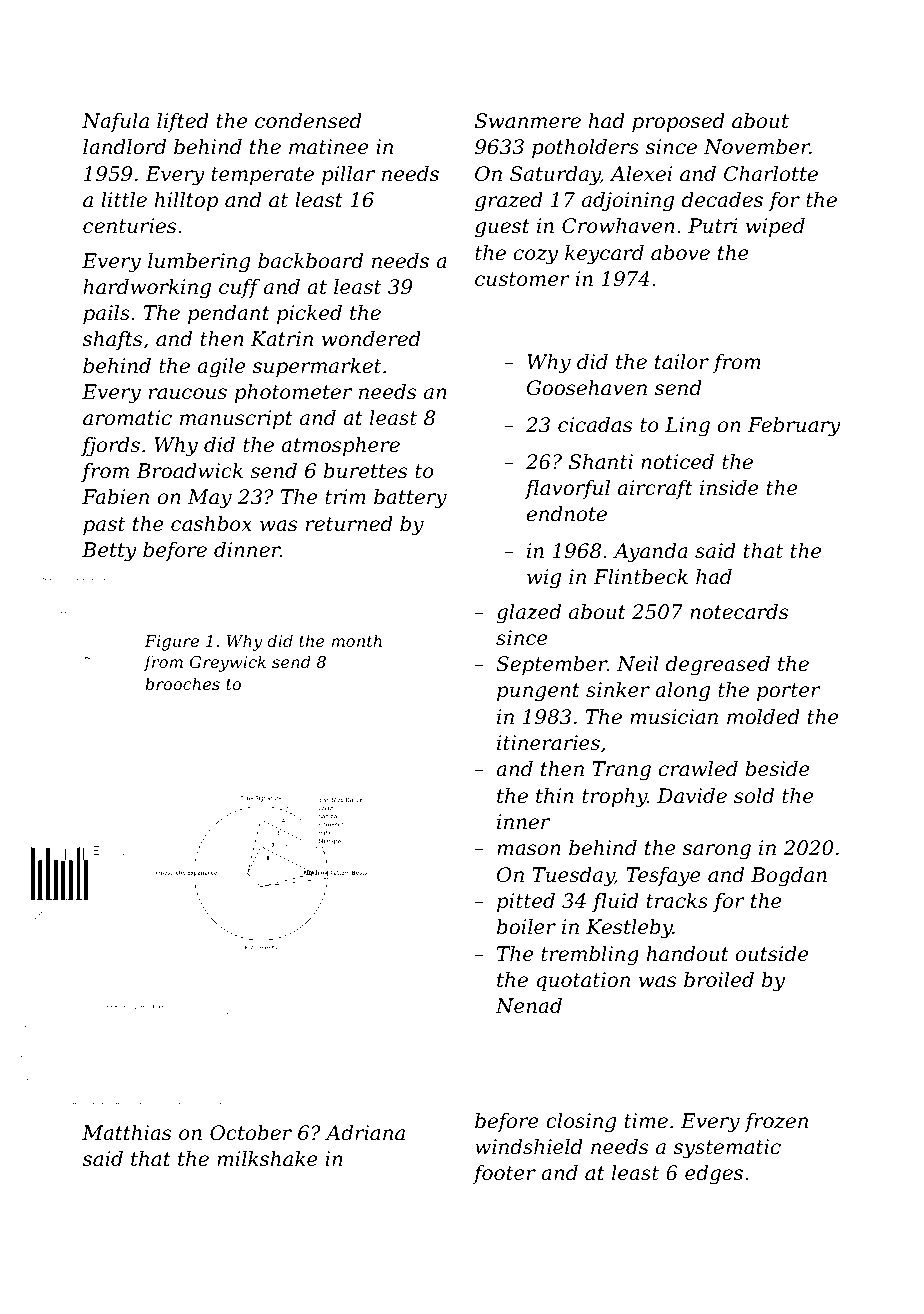  Describe the element at coordinates (110, 447) in the screenshot. I see `fjords` at that location.
